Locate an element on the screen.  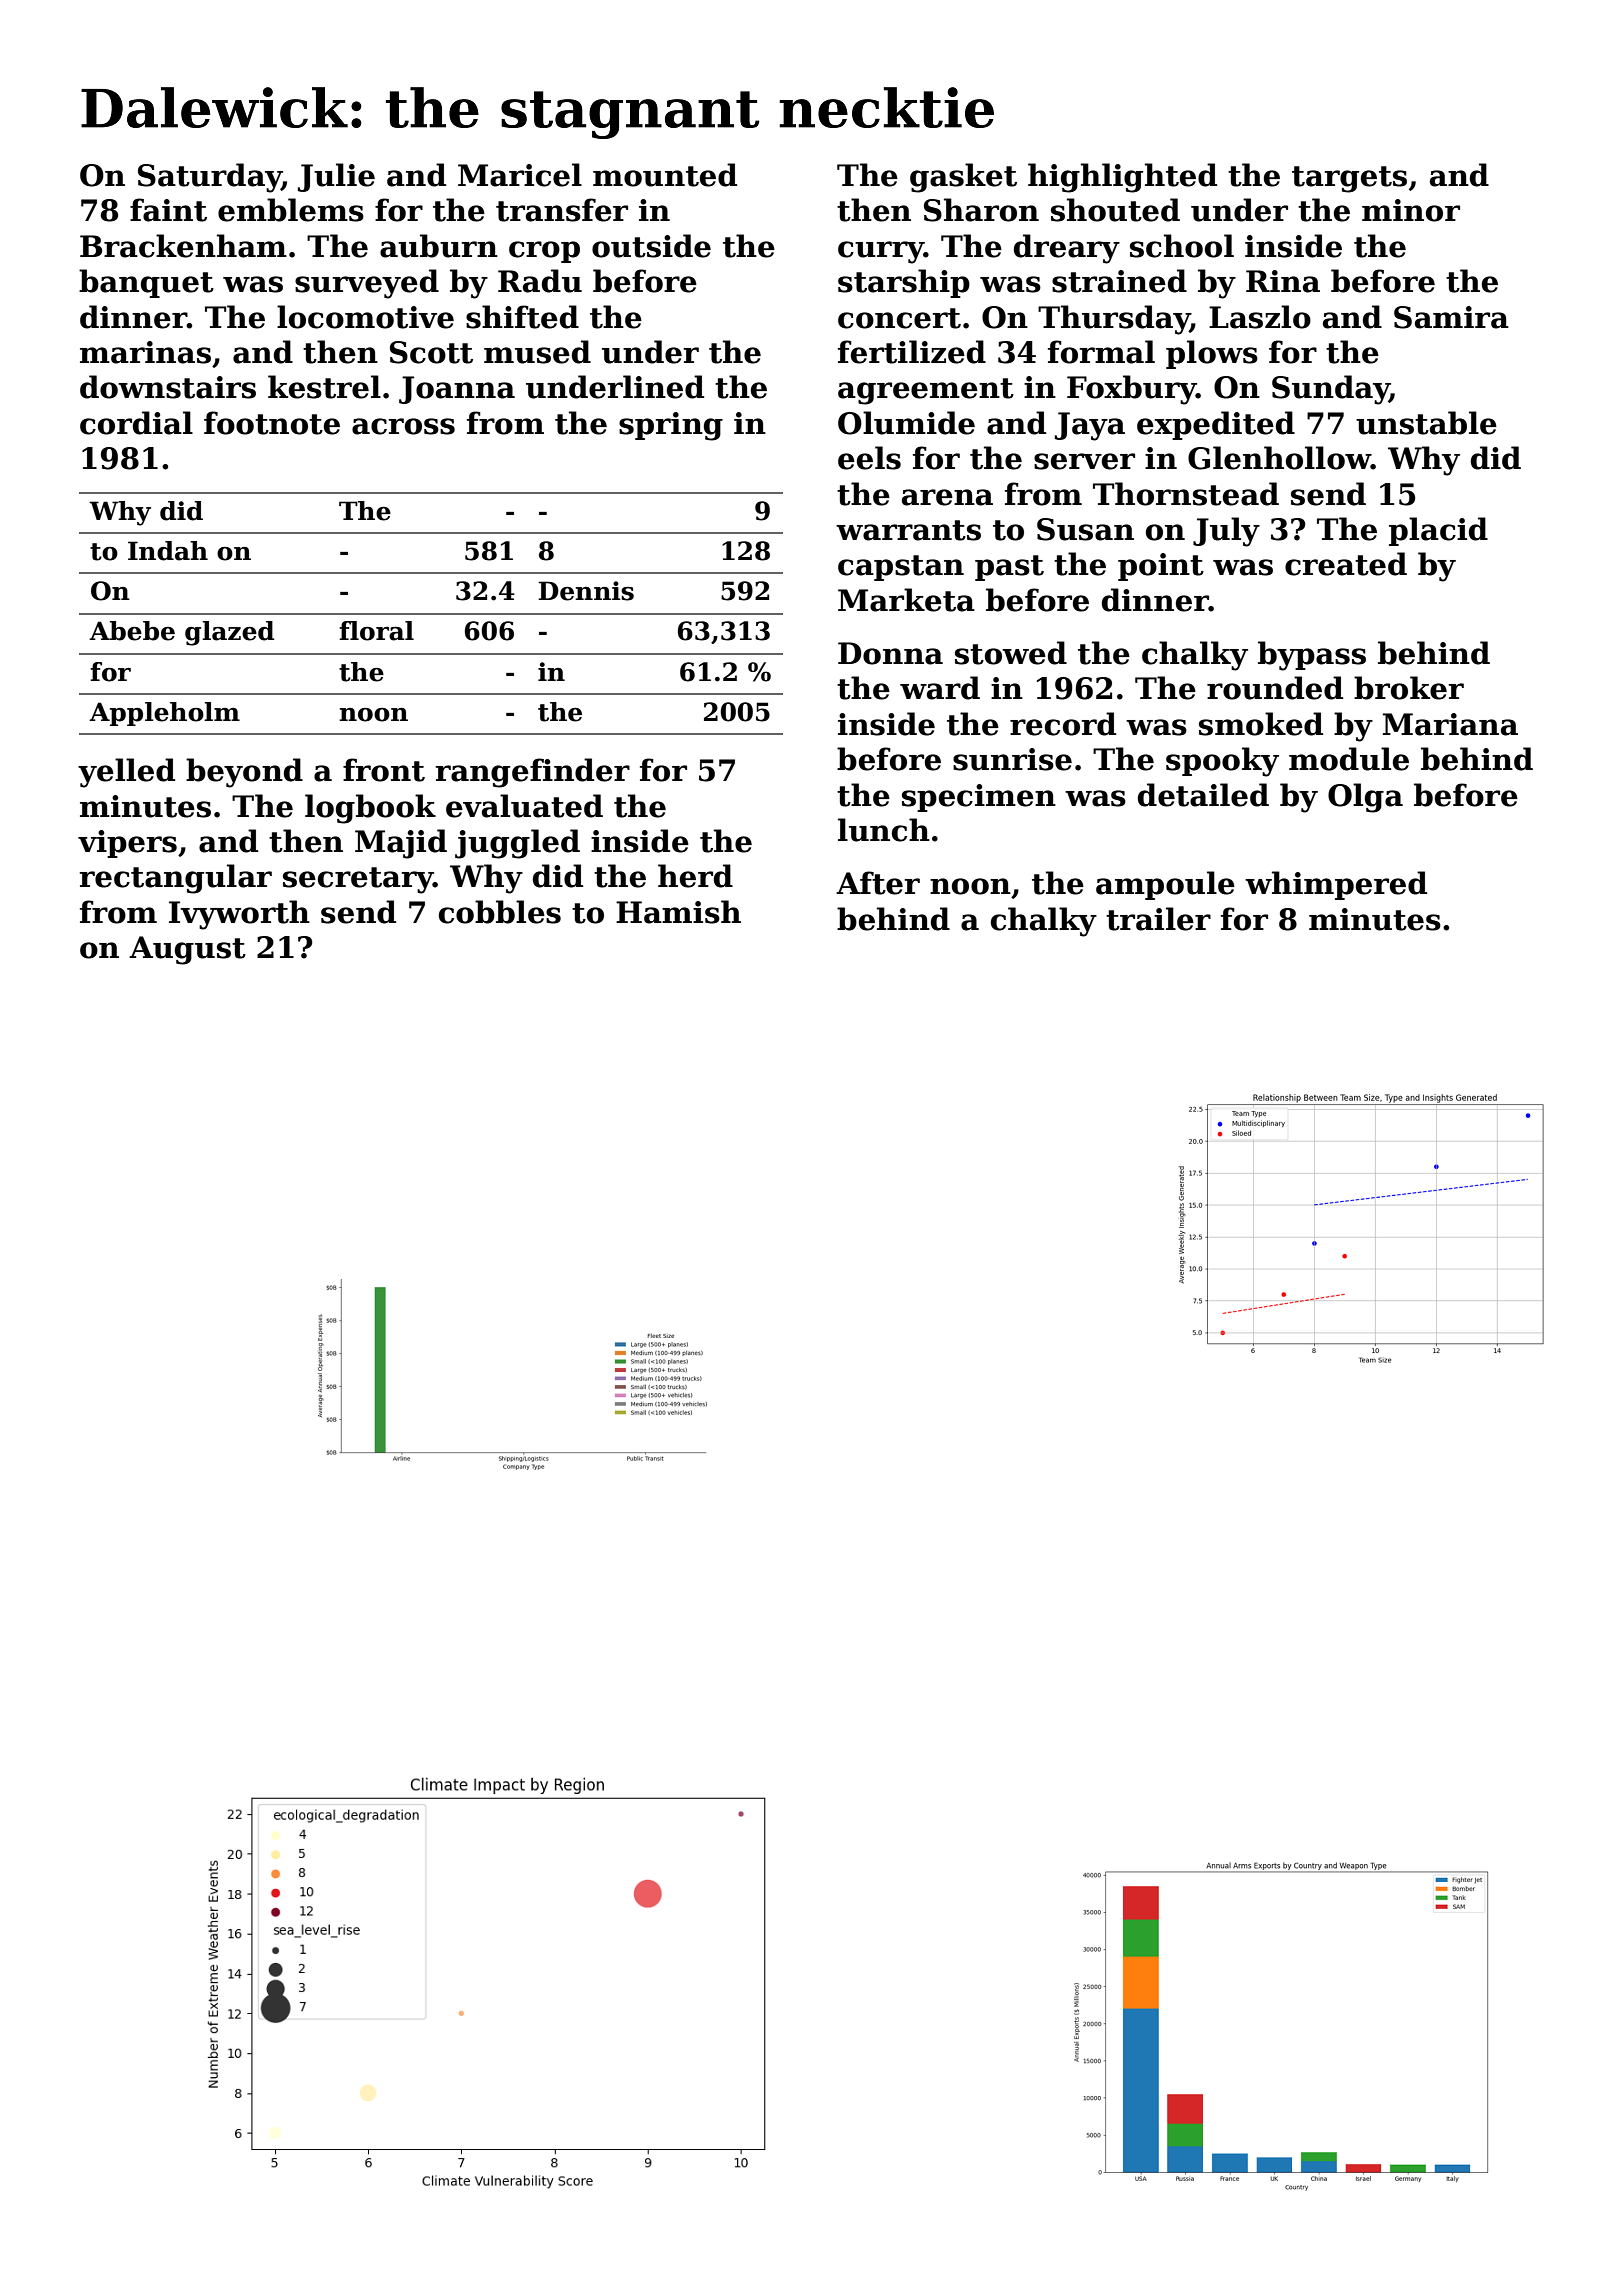
cobbles is located at coordinates (500, 912).
